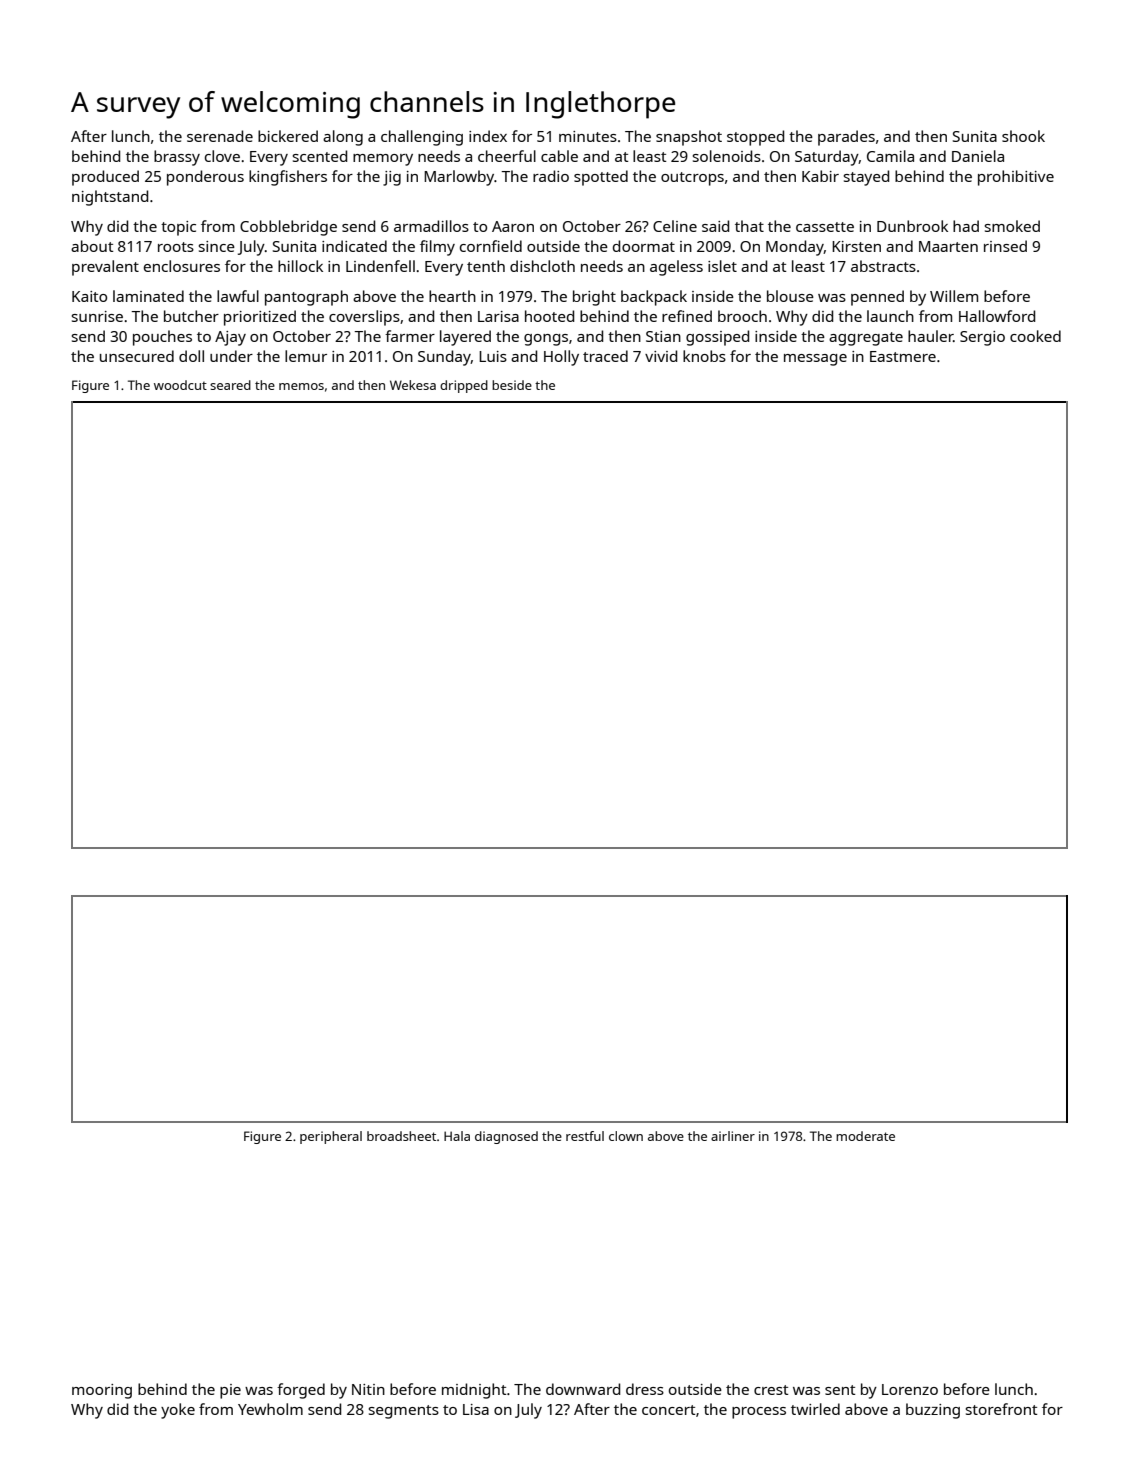 This screenshot has height=1474, width=1139. What do you see at coordinates (865, 1136) in the screenshot?
I see `moderate` at bounding box center [865, 1136].
